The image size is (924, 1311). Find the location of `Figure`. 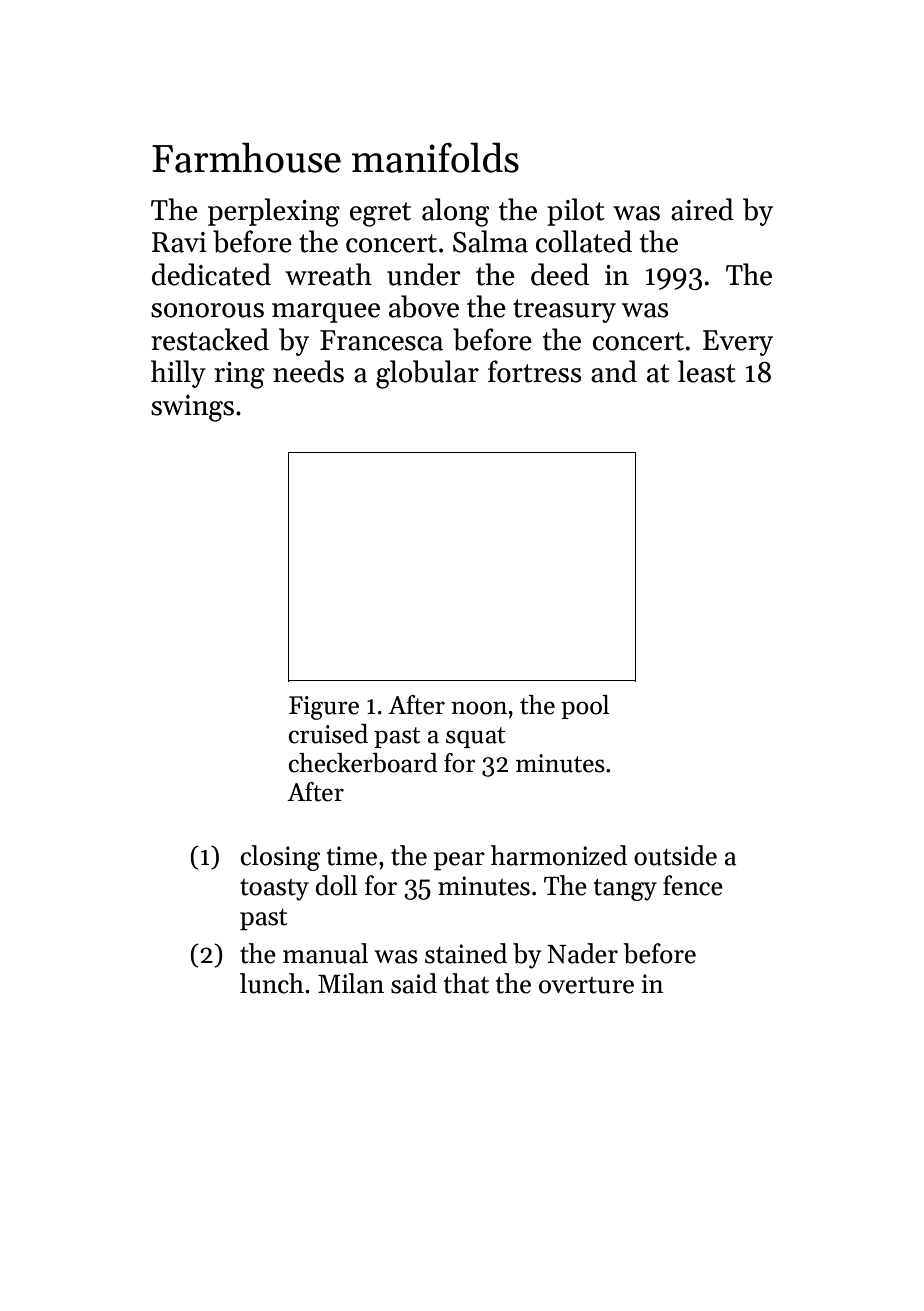

Figure is located at coordinates (324, 708).
